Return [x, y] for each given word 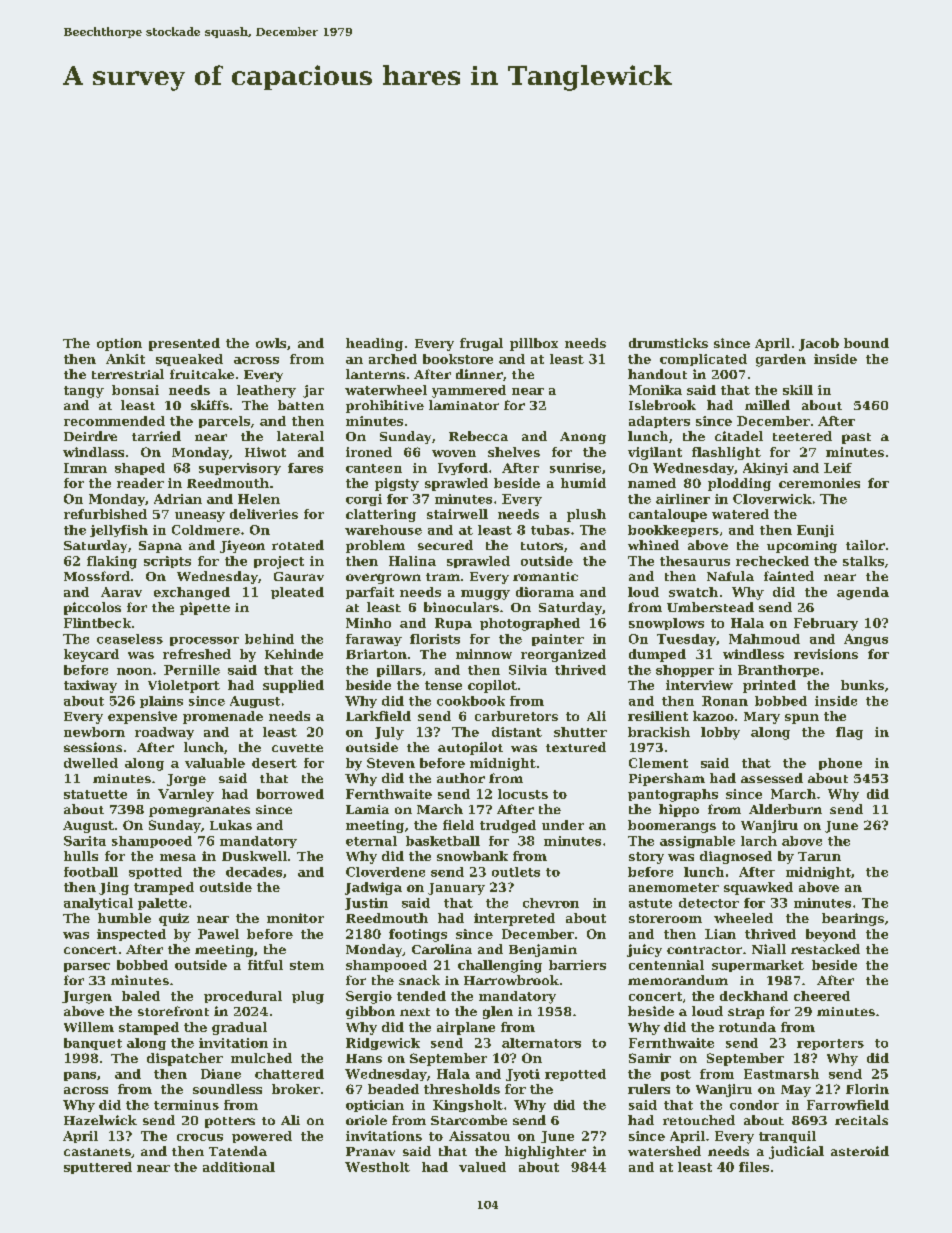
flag [849, 733]
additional [239, 1167]
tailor [865, 545]
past [856, 438]
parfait [370, 593]
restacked [825, 949]
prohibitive [385, 406]
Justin [366, 904]
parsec [87, 967]
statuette [95, 794]
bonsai [135, 390]
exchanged [192, 593]
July [389, 733]
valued [482, 1167]
